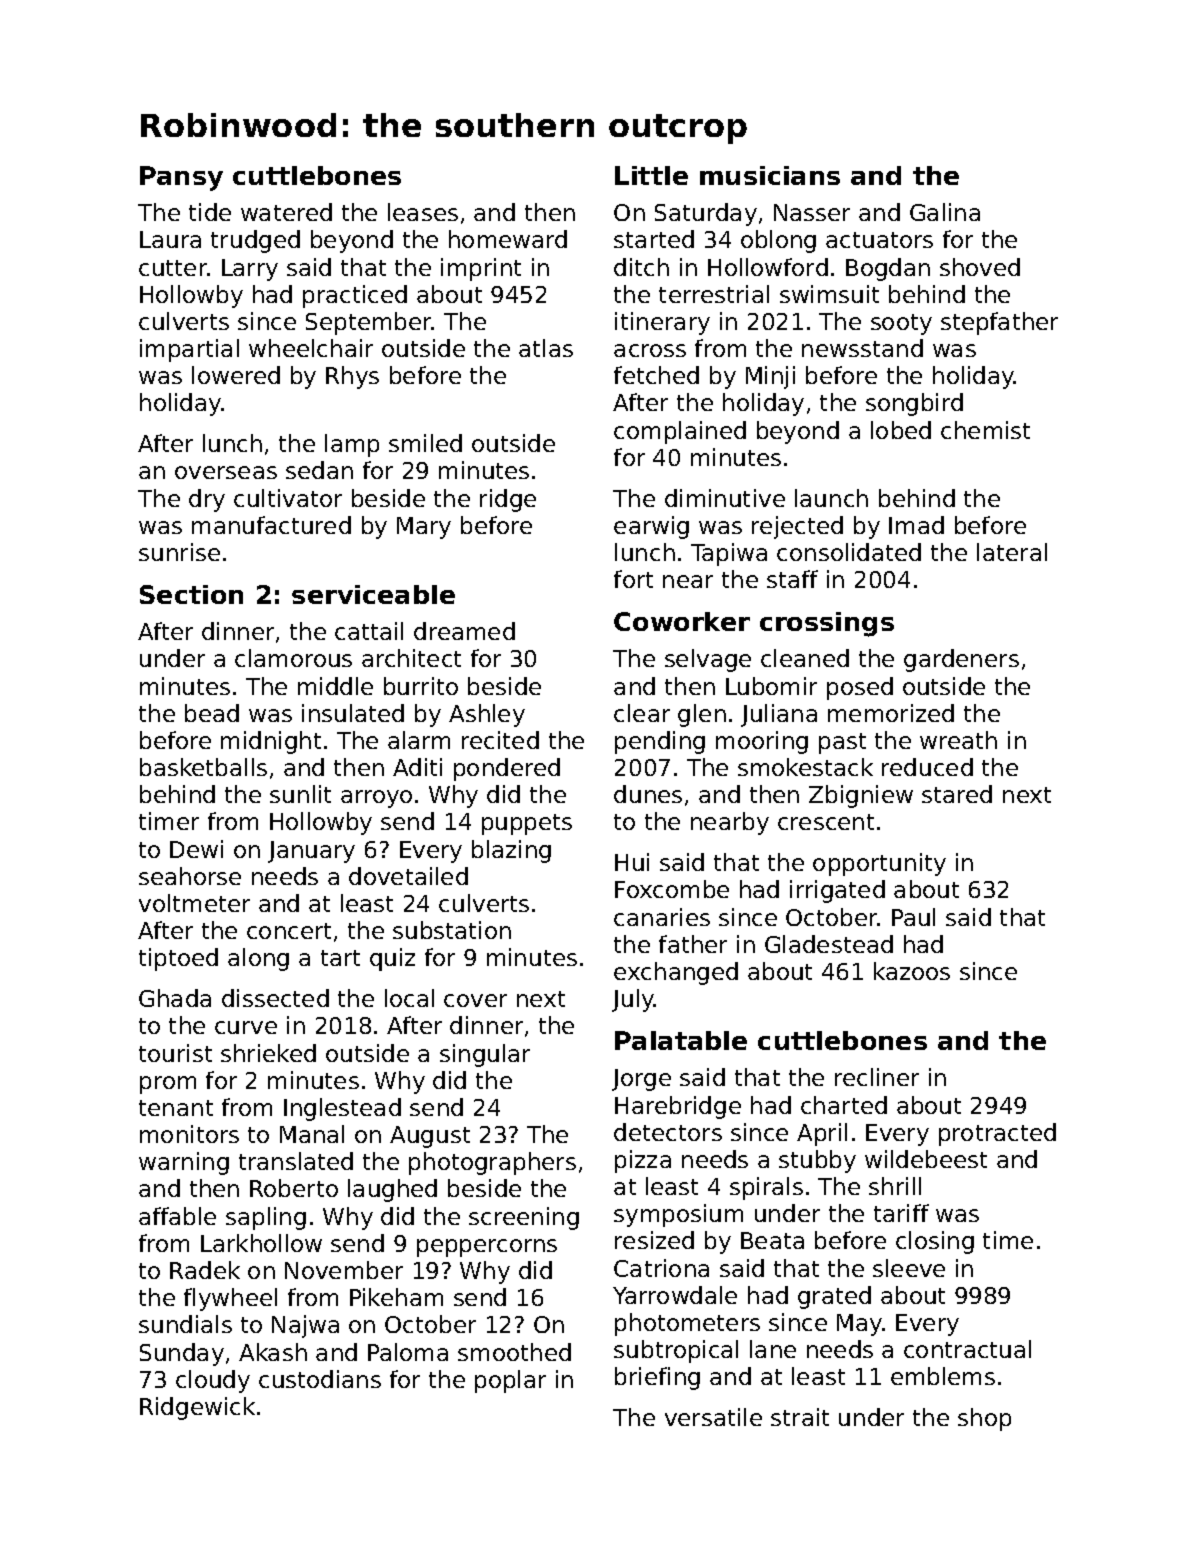 This page has height=1553, width=1200. Describe the element at coordinates (849, 552) in the page. I see `consolidated` at that location.
